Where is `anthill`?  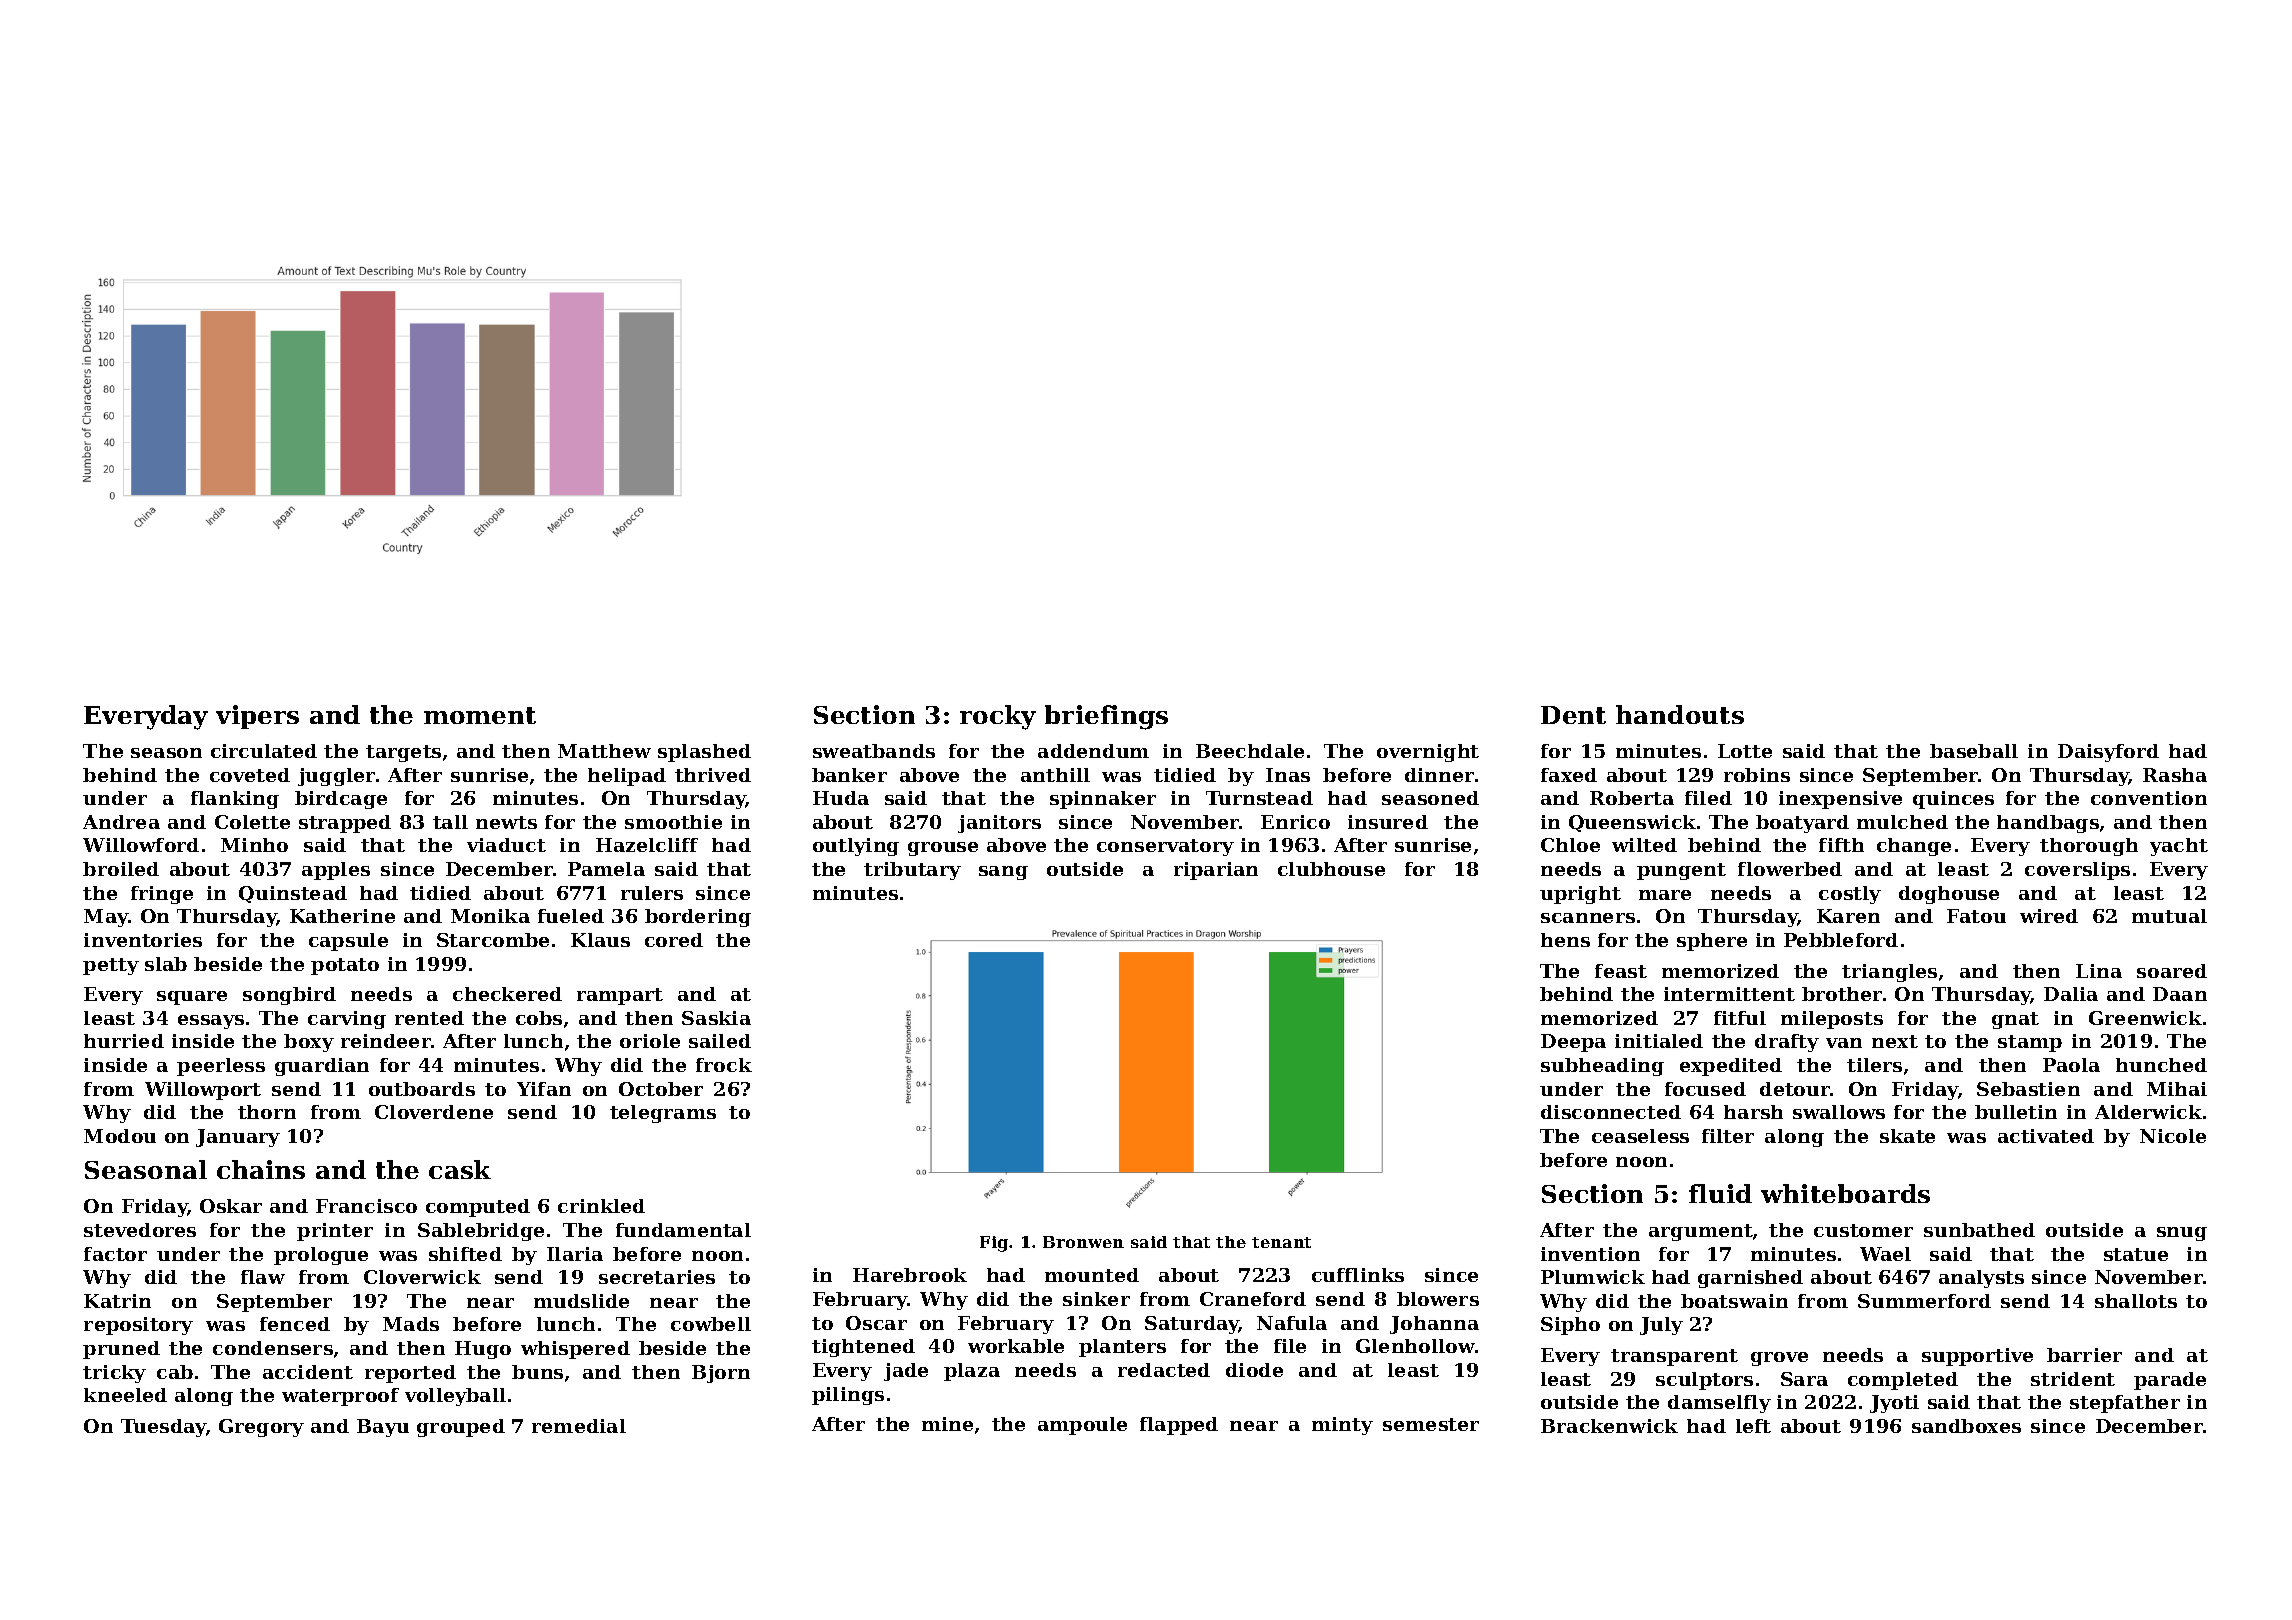
anthill is located at coordinates (1055, 775).
